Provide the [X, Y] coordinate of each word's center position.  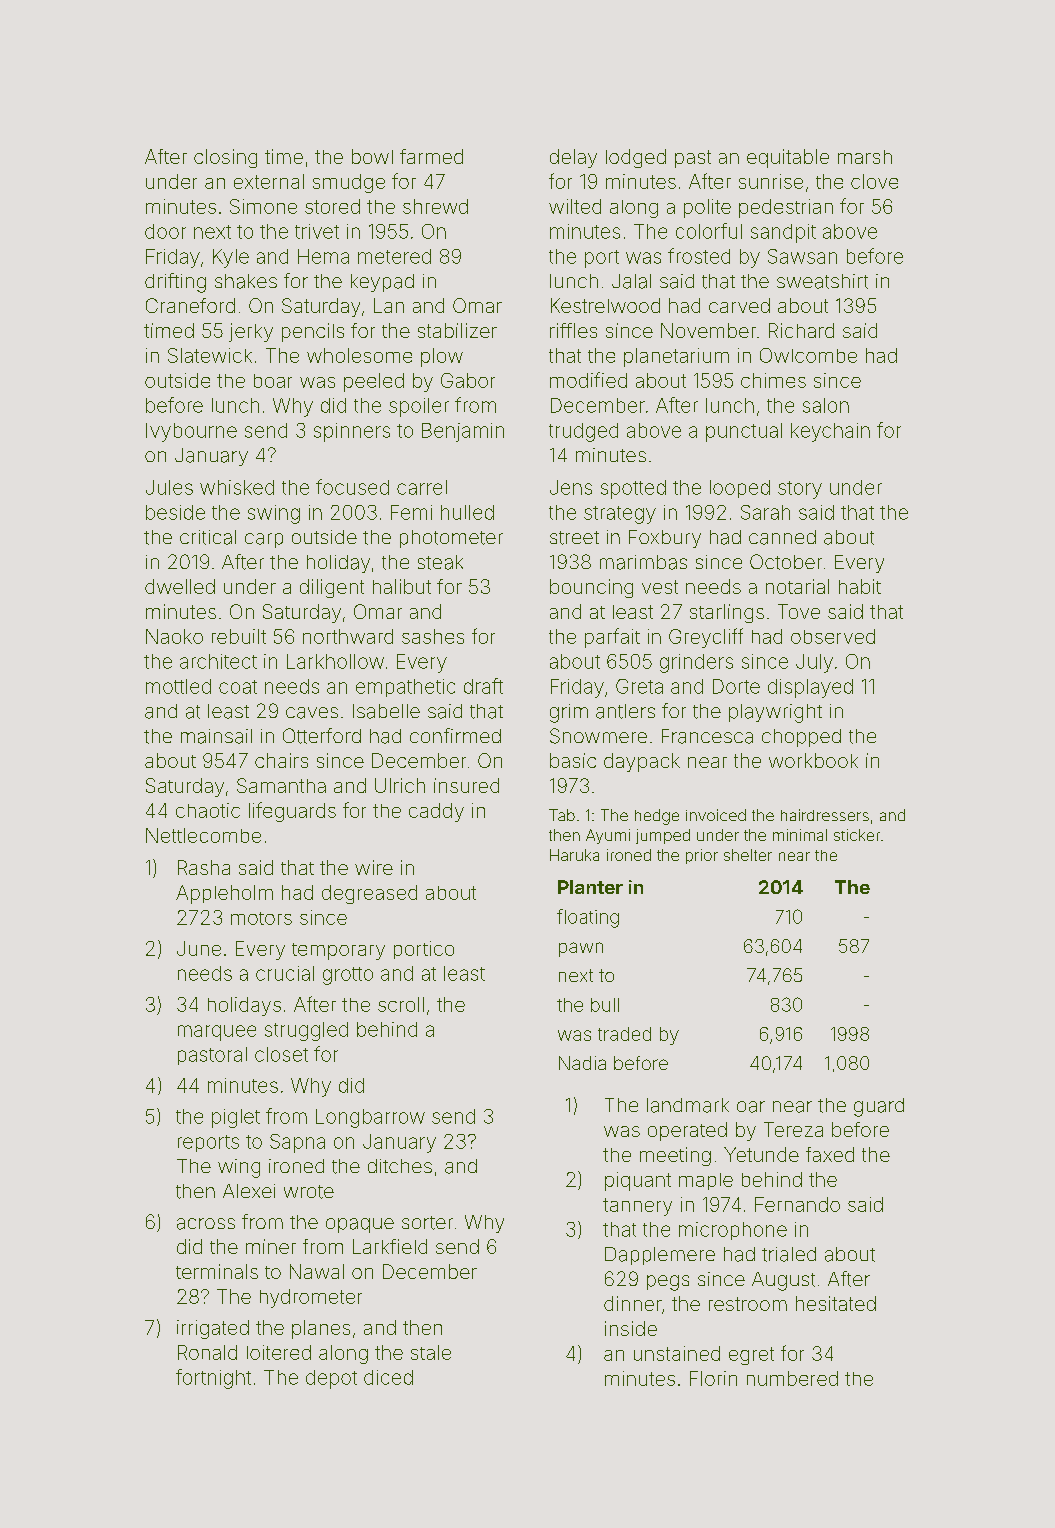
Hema [323, 256]
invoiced [716, 815]
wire [374, 867]
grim [569, 713]
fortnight [213, 1379]
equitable [788, 158]
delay [573, 158]
